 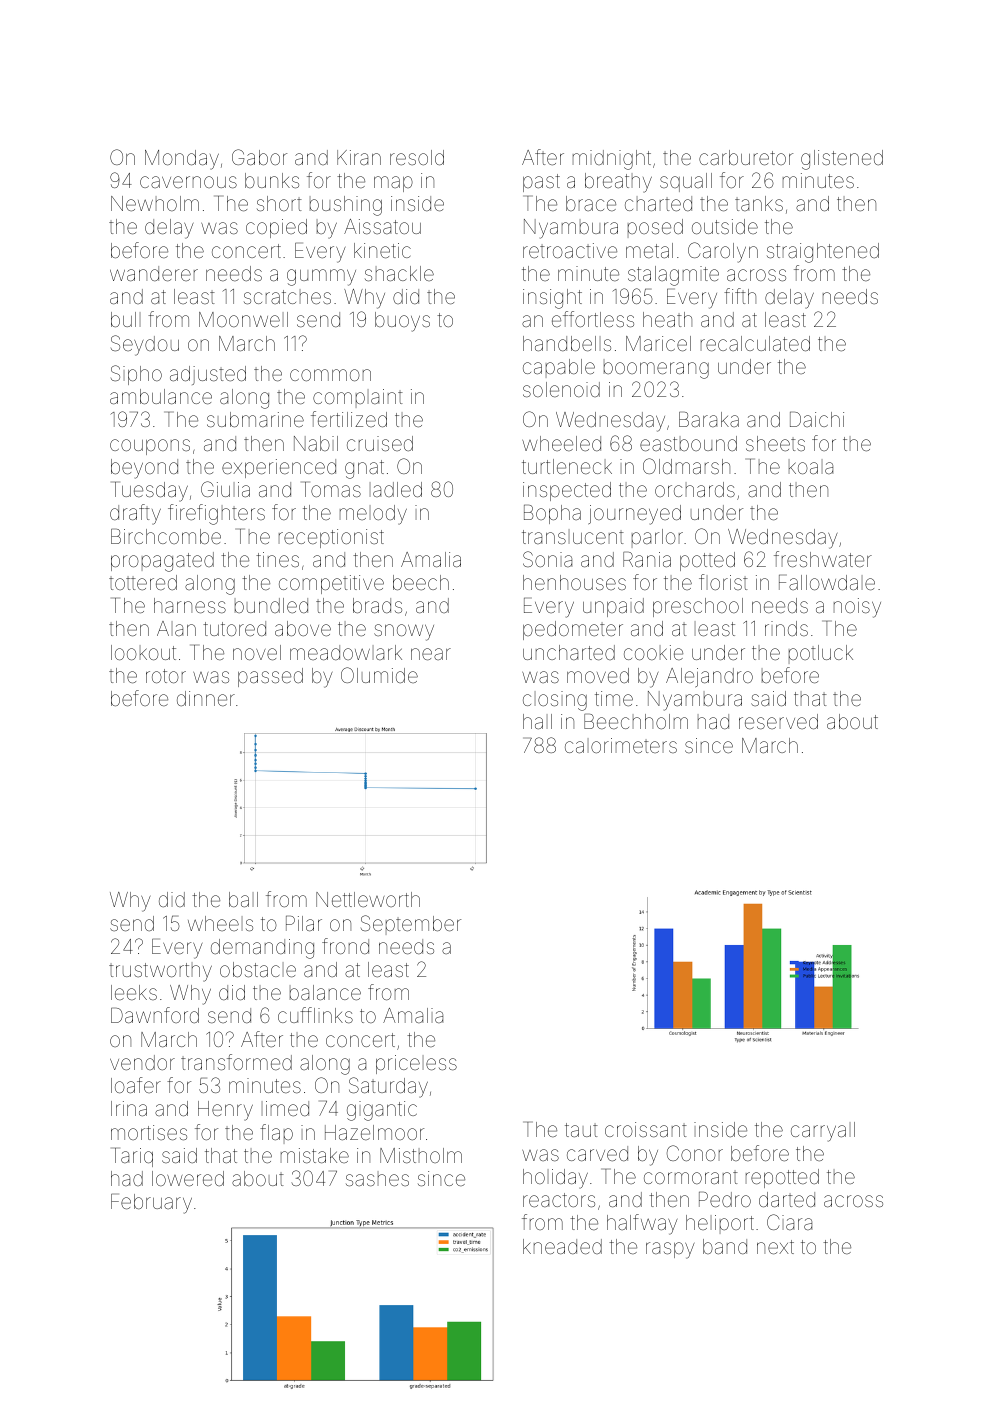 I want to click on retroactive, so click(x=570, y=250).
